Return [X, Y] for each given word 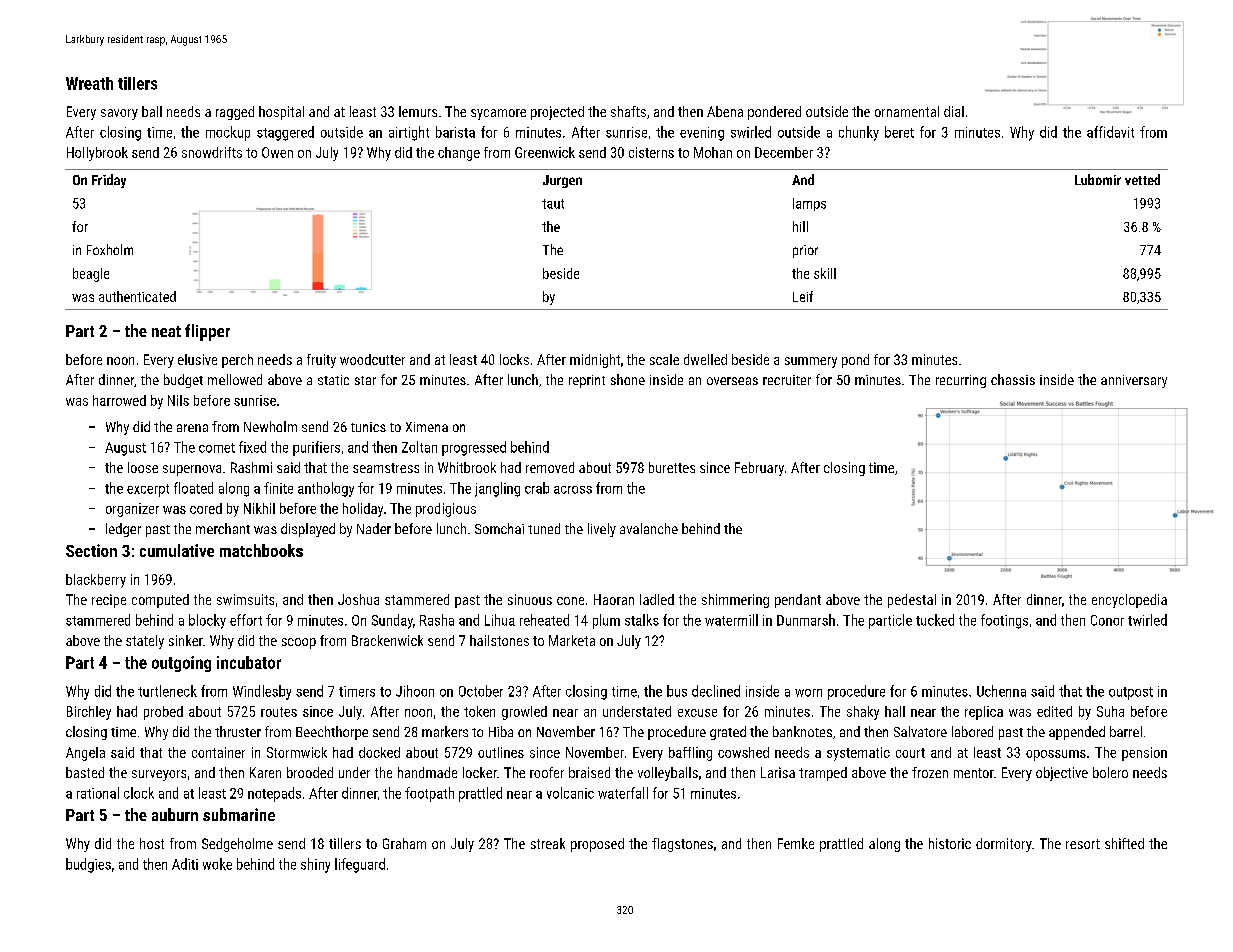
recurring [961, 381]
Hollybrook [97, 154]
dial [954, 111]
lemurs [418, 111]
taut [553, 204]
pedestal [912, 601]
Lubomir [1098, 179]
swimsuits [245, 599]
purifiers [316, 448]
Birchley [89, 713]
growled [524, 713]
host [152, 843]
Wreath [89, 83]
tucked [935, 620]
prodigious [446, 510]
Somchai [499, 528]
